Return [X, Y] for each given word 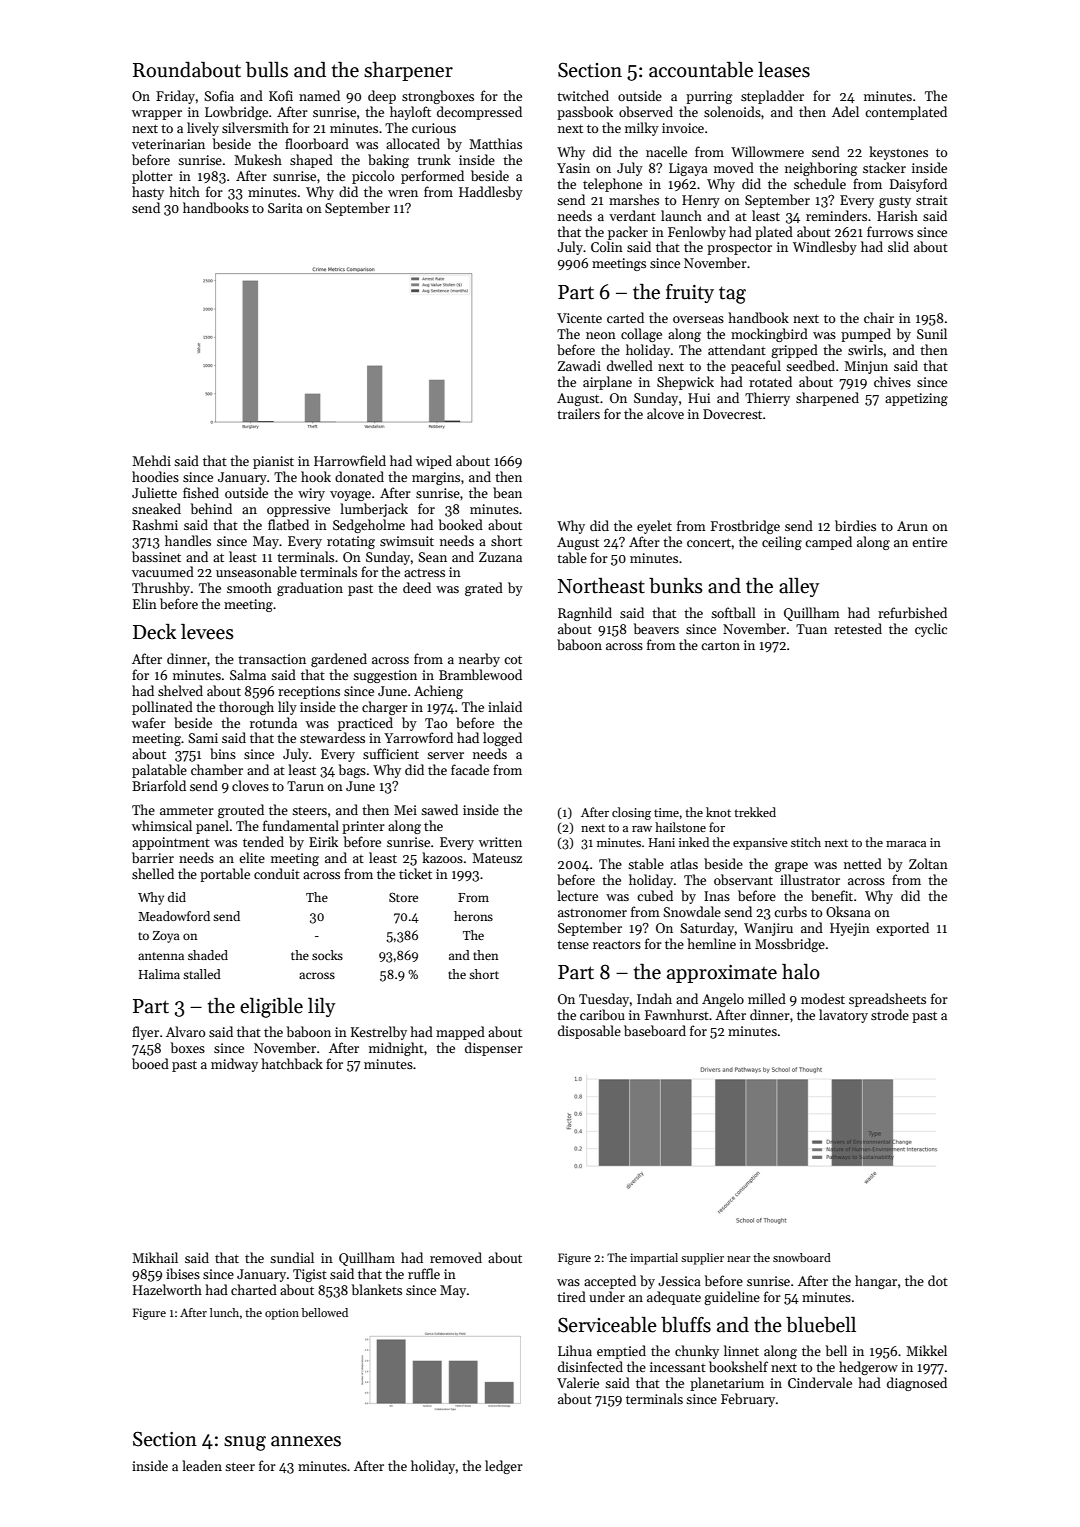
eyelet [654, 527]
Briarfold [159, 785]
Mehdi [151, 460]
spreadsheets [887, 1000]
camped [828, 543]
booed [150, 1063]
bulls [267, 70]
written [500, 842]
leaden [202, 1465]
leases [784, 70]
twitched [583, 95]
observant [743, 879]
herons [473, 916]
